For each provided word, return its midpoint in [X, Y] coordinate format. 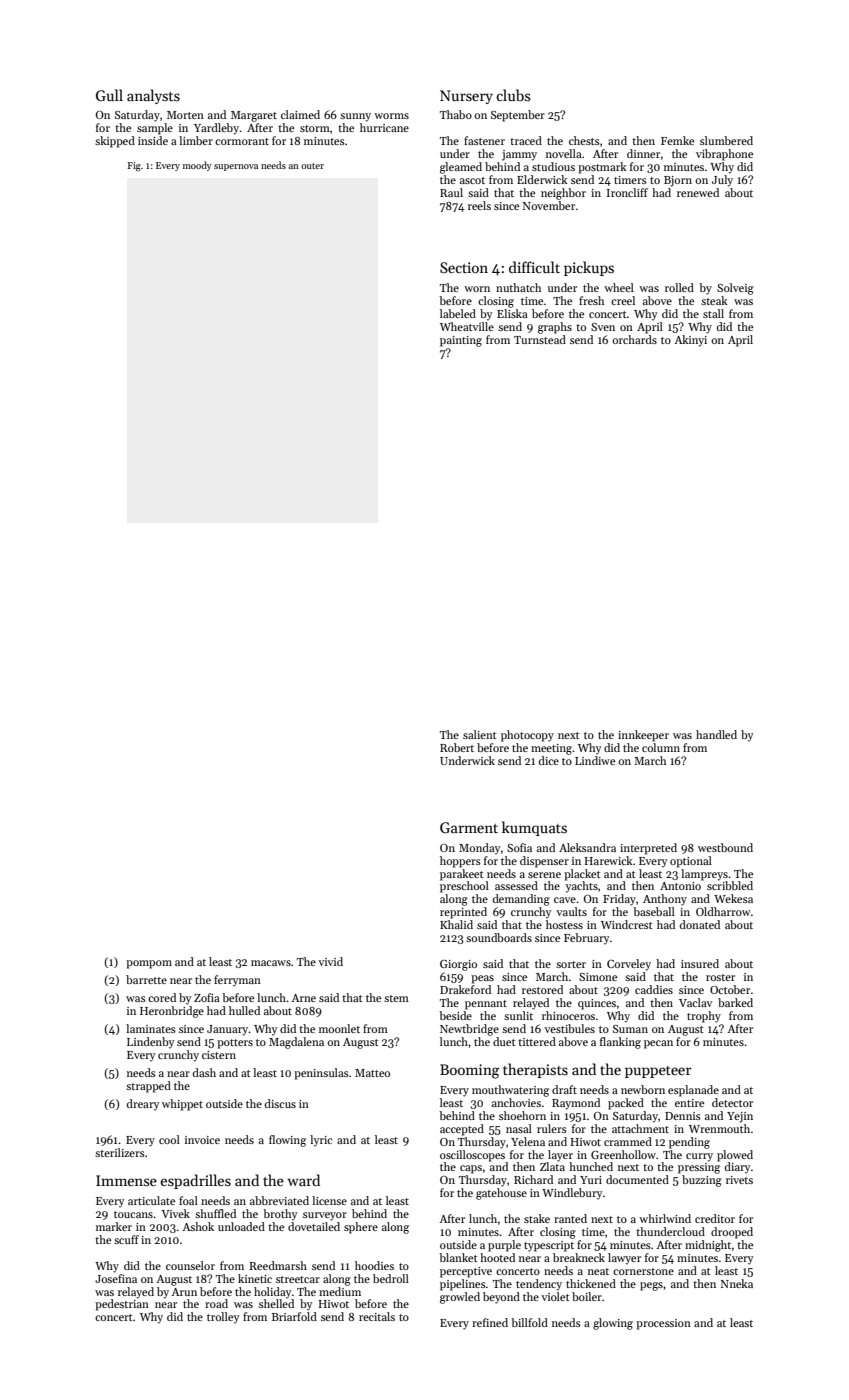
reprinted [463, 913]
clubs [513, 95]
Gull [109, 95]
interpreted [648, 849]
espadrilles [195, 1181]
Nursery [466, 97]
